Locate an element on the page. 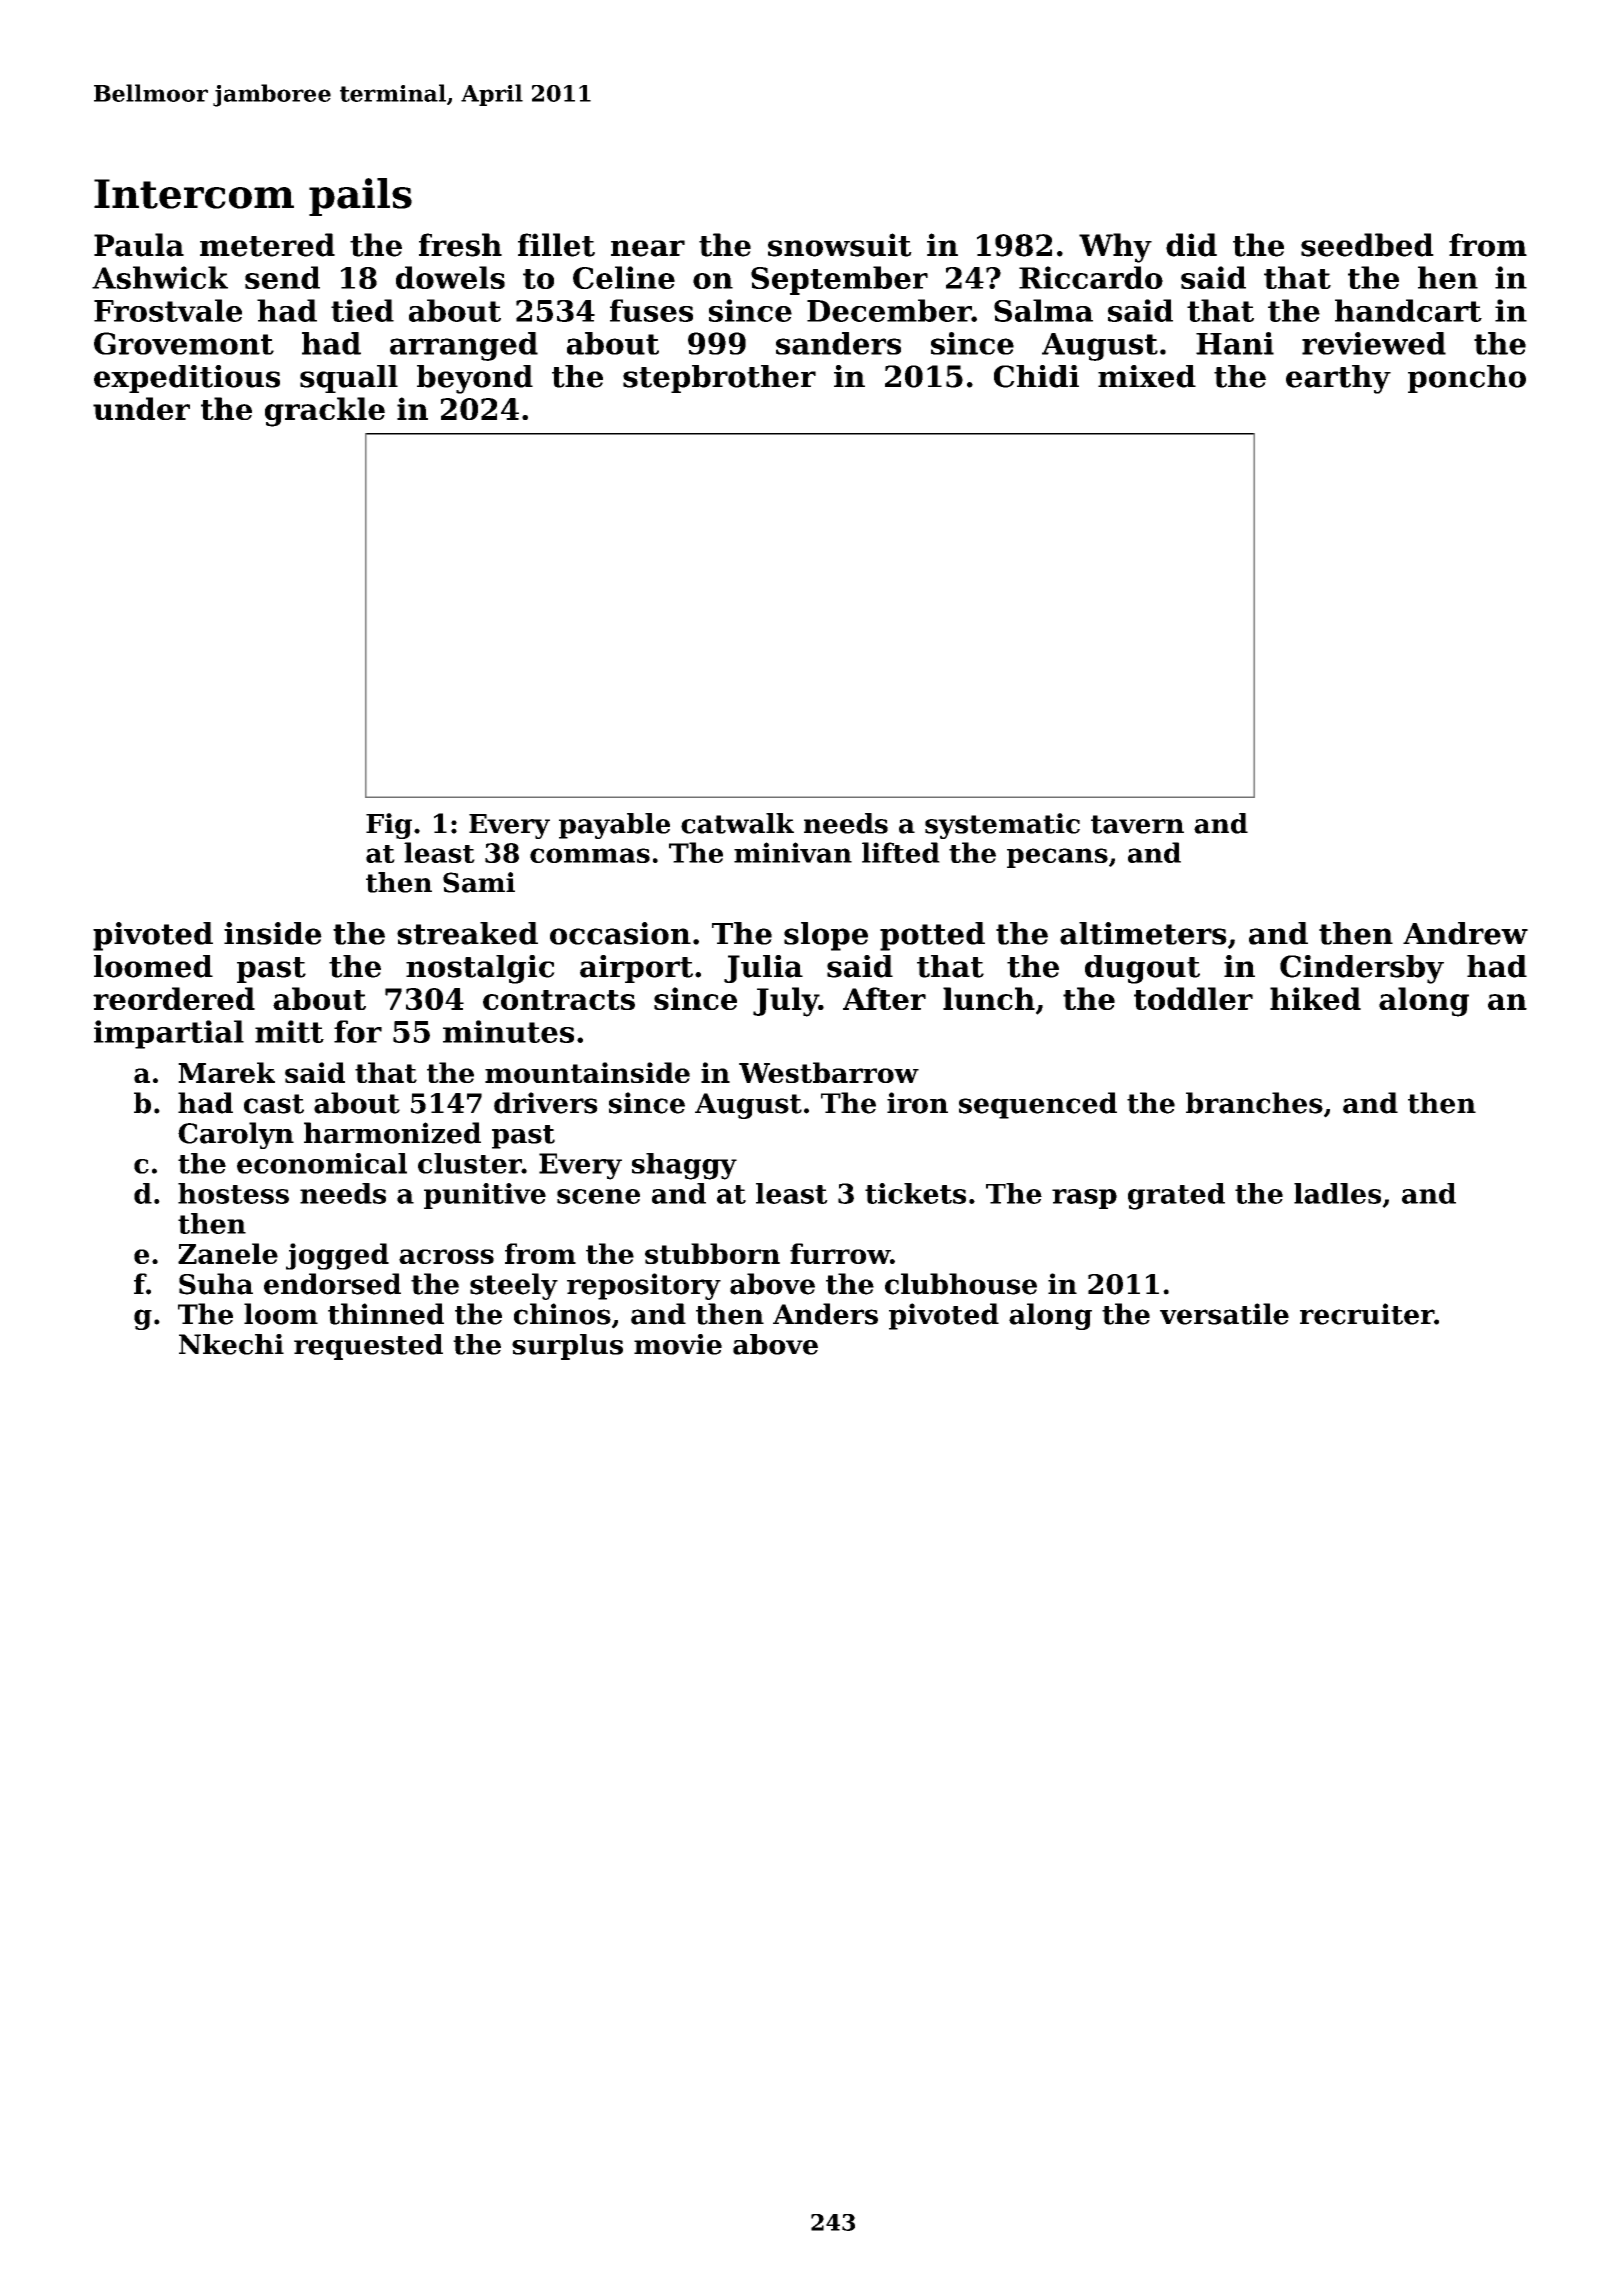 This image has width=1620, height=2292. hiked is located at coordinates (1315, 998).
